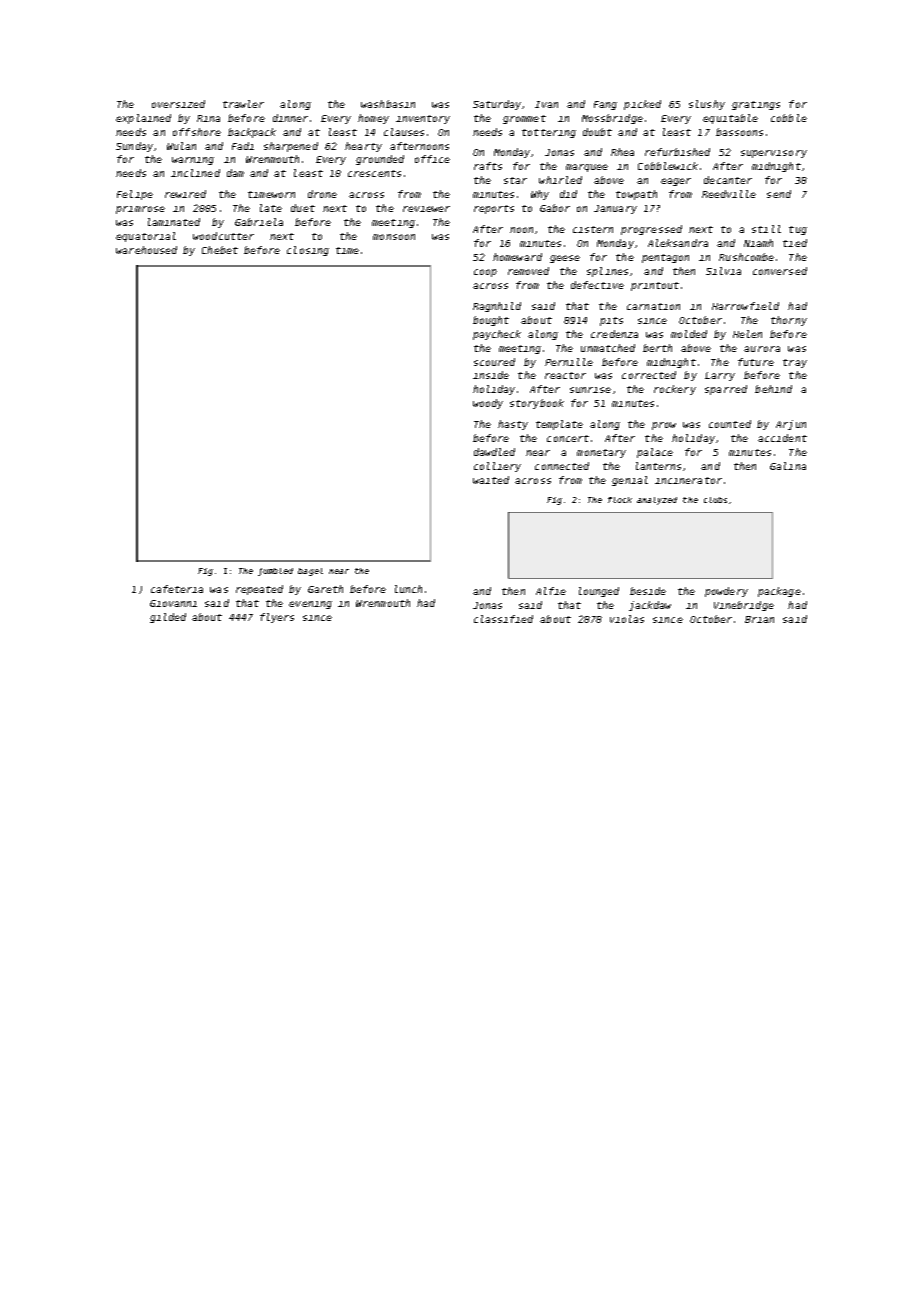 The width and height of the page is (924, 1308). What do you see at coordinates (758, 243) in the page?
I see `Niamh` at bounding box center [758, 243].
